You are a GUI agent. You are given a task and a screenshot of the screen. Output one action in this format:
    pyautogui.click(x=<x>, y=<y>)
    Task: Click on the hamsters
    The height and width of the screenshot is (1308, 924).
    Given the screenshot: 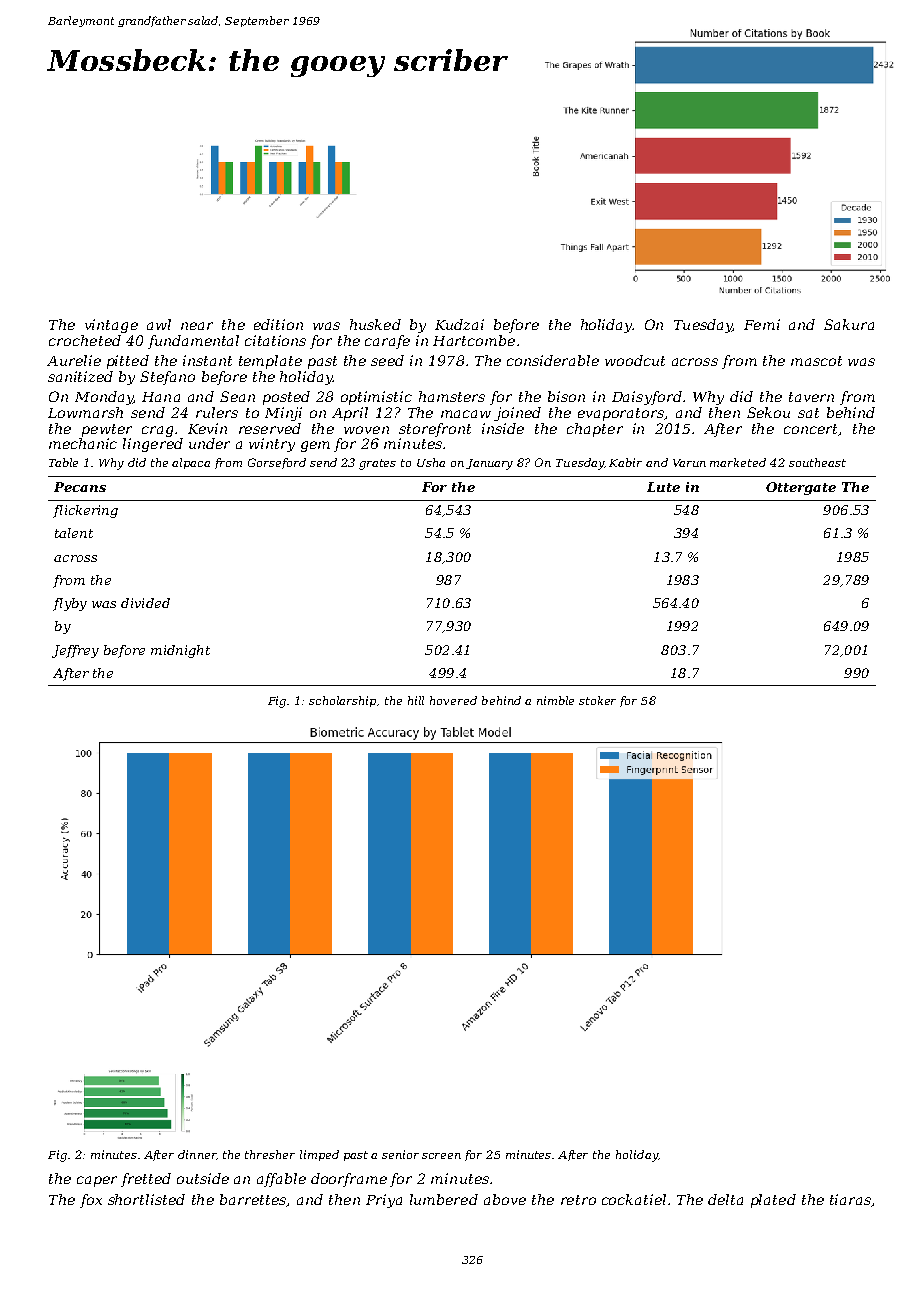 What is the action you would take?
    pyautogui.click(x=452, y=396)
